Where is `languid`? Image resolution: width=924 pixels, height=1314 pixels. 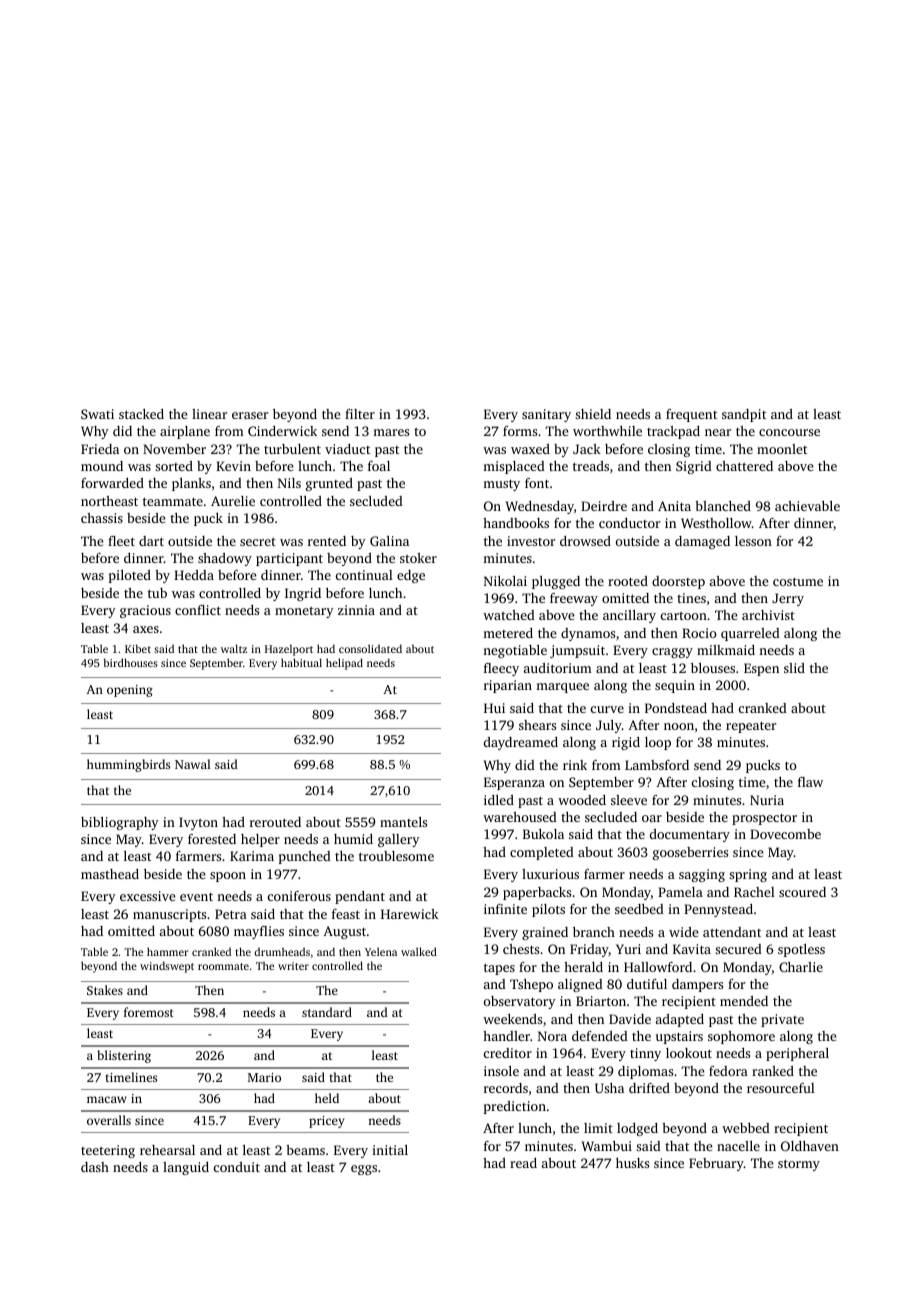
languid is located at coordinates (186, 1168).
